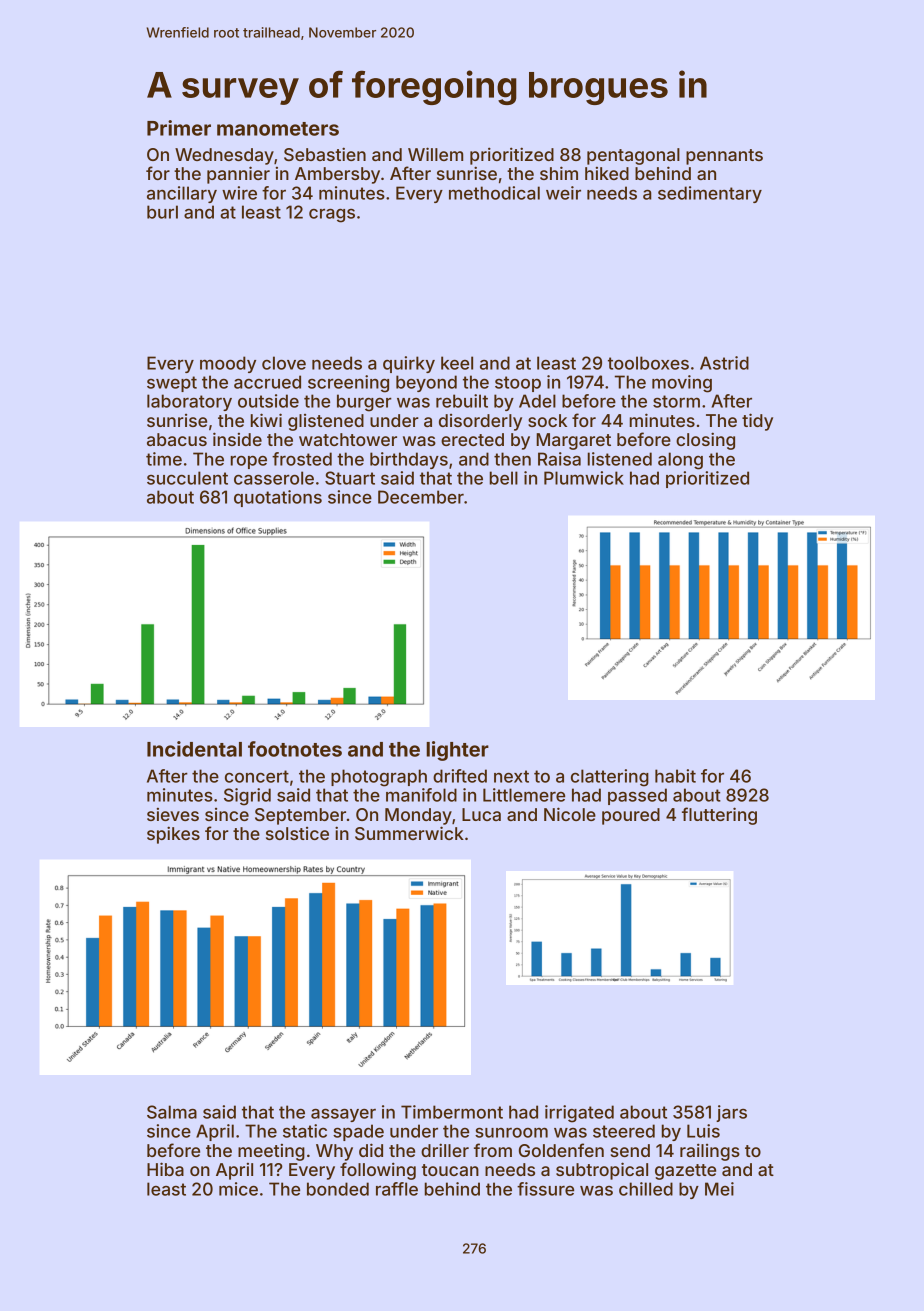  I want to click on bell, so click(504, 478).
